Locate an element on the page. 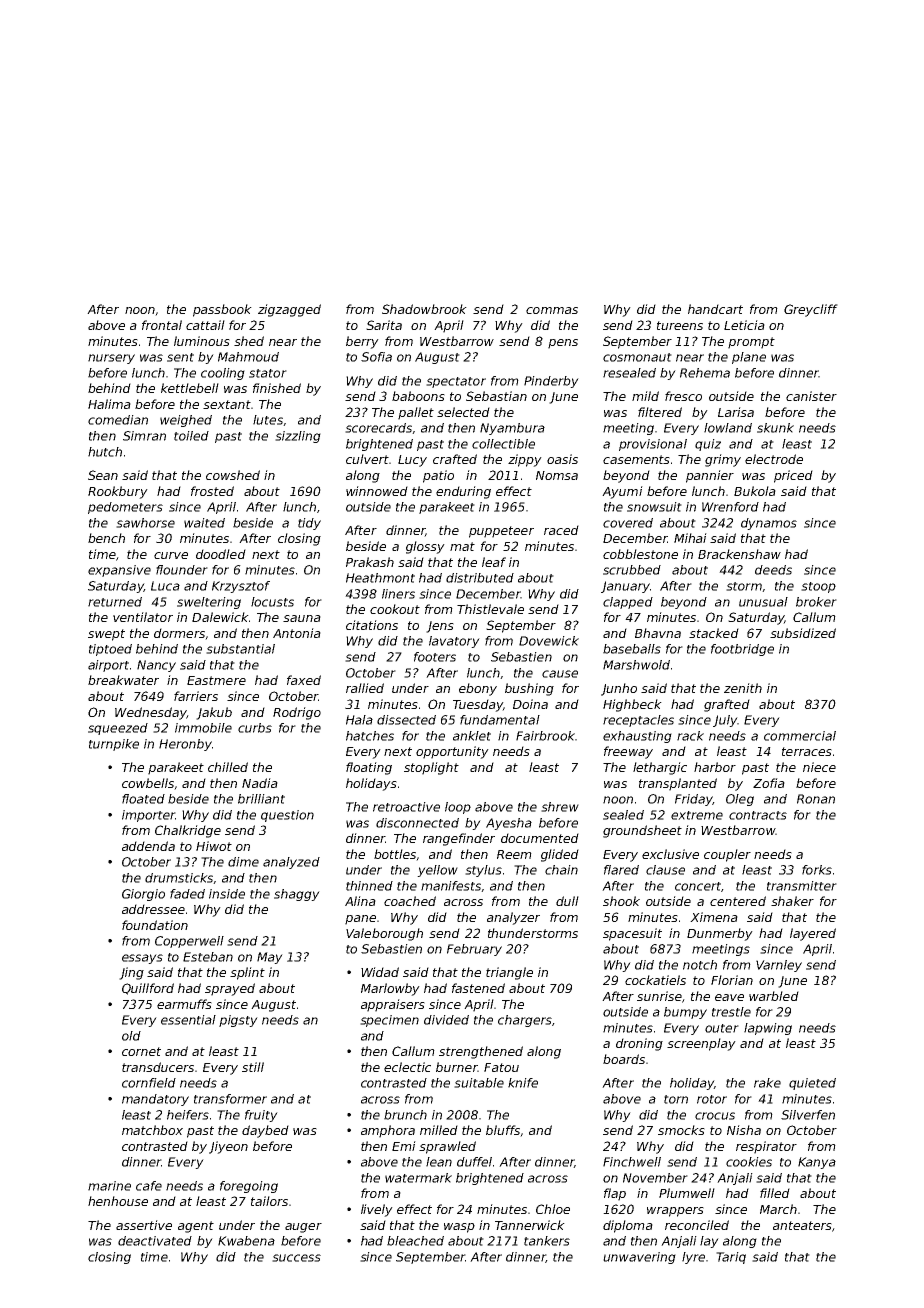 This image has width=924, height=1308. mandatory is located at coordinates (155, 1100).
